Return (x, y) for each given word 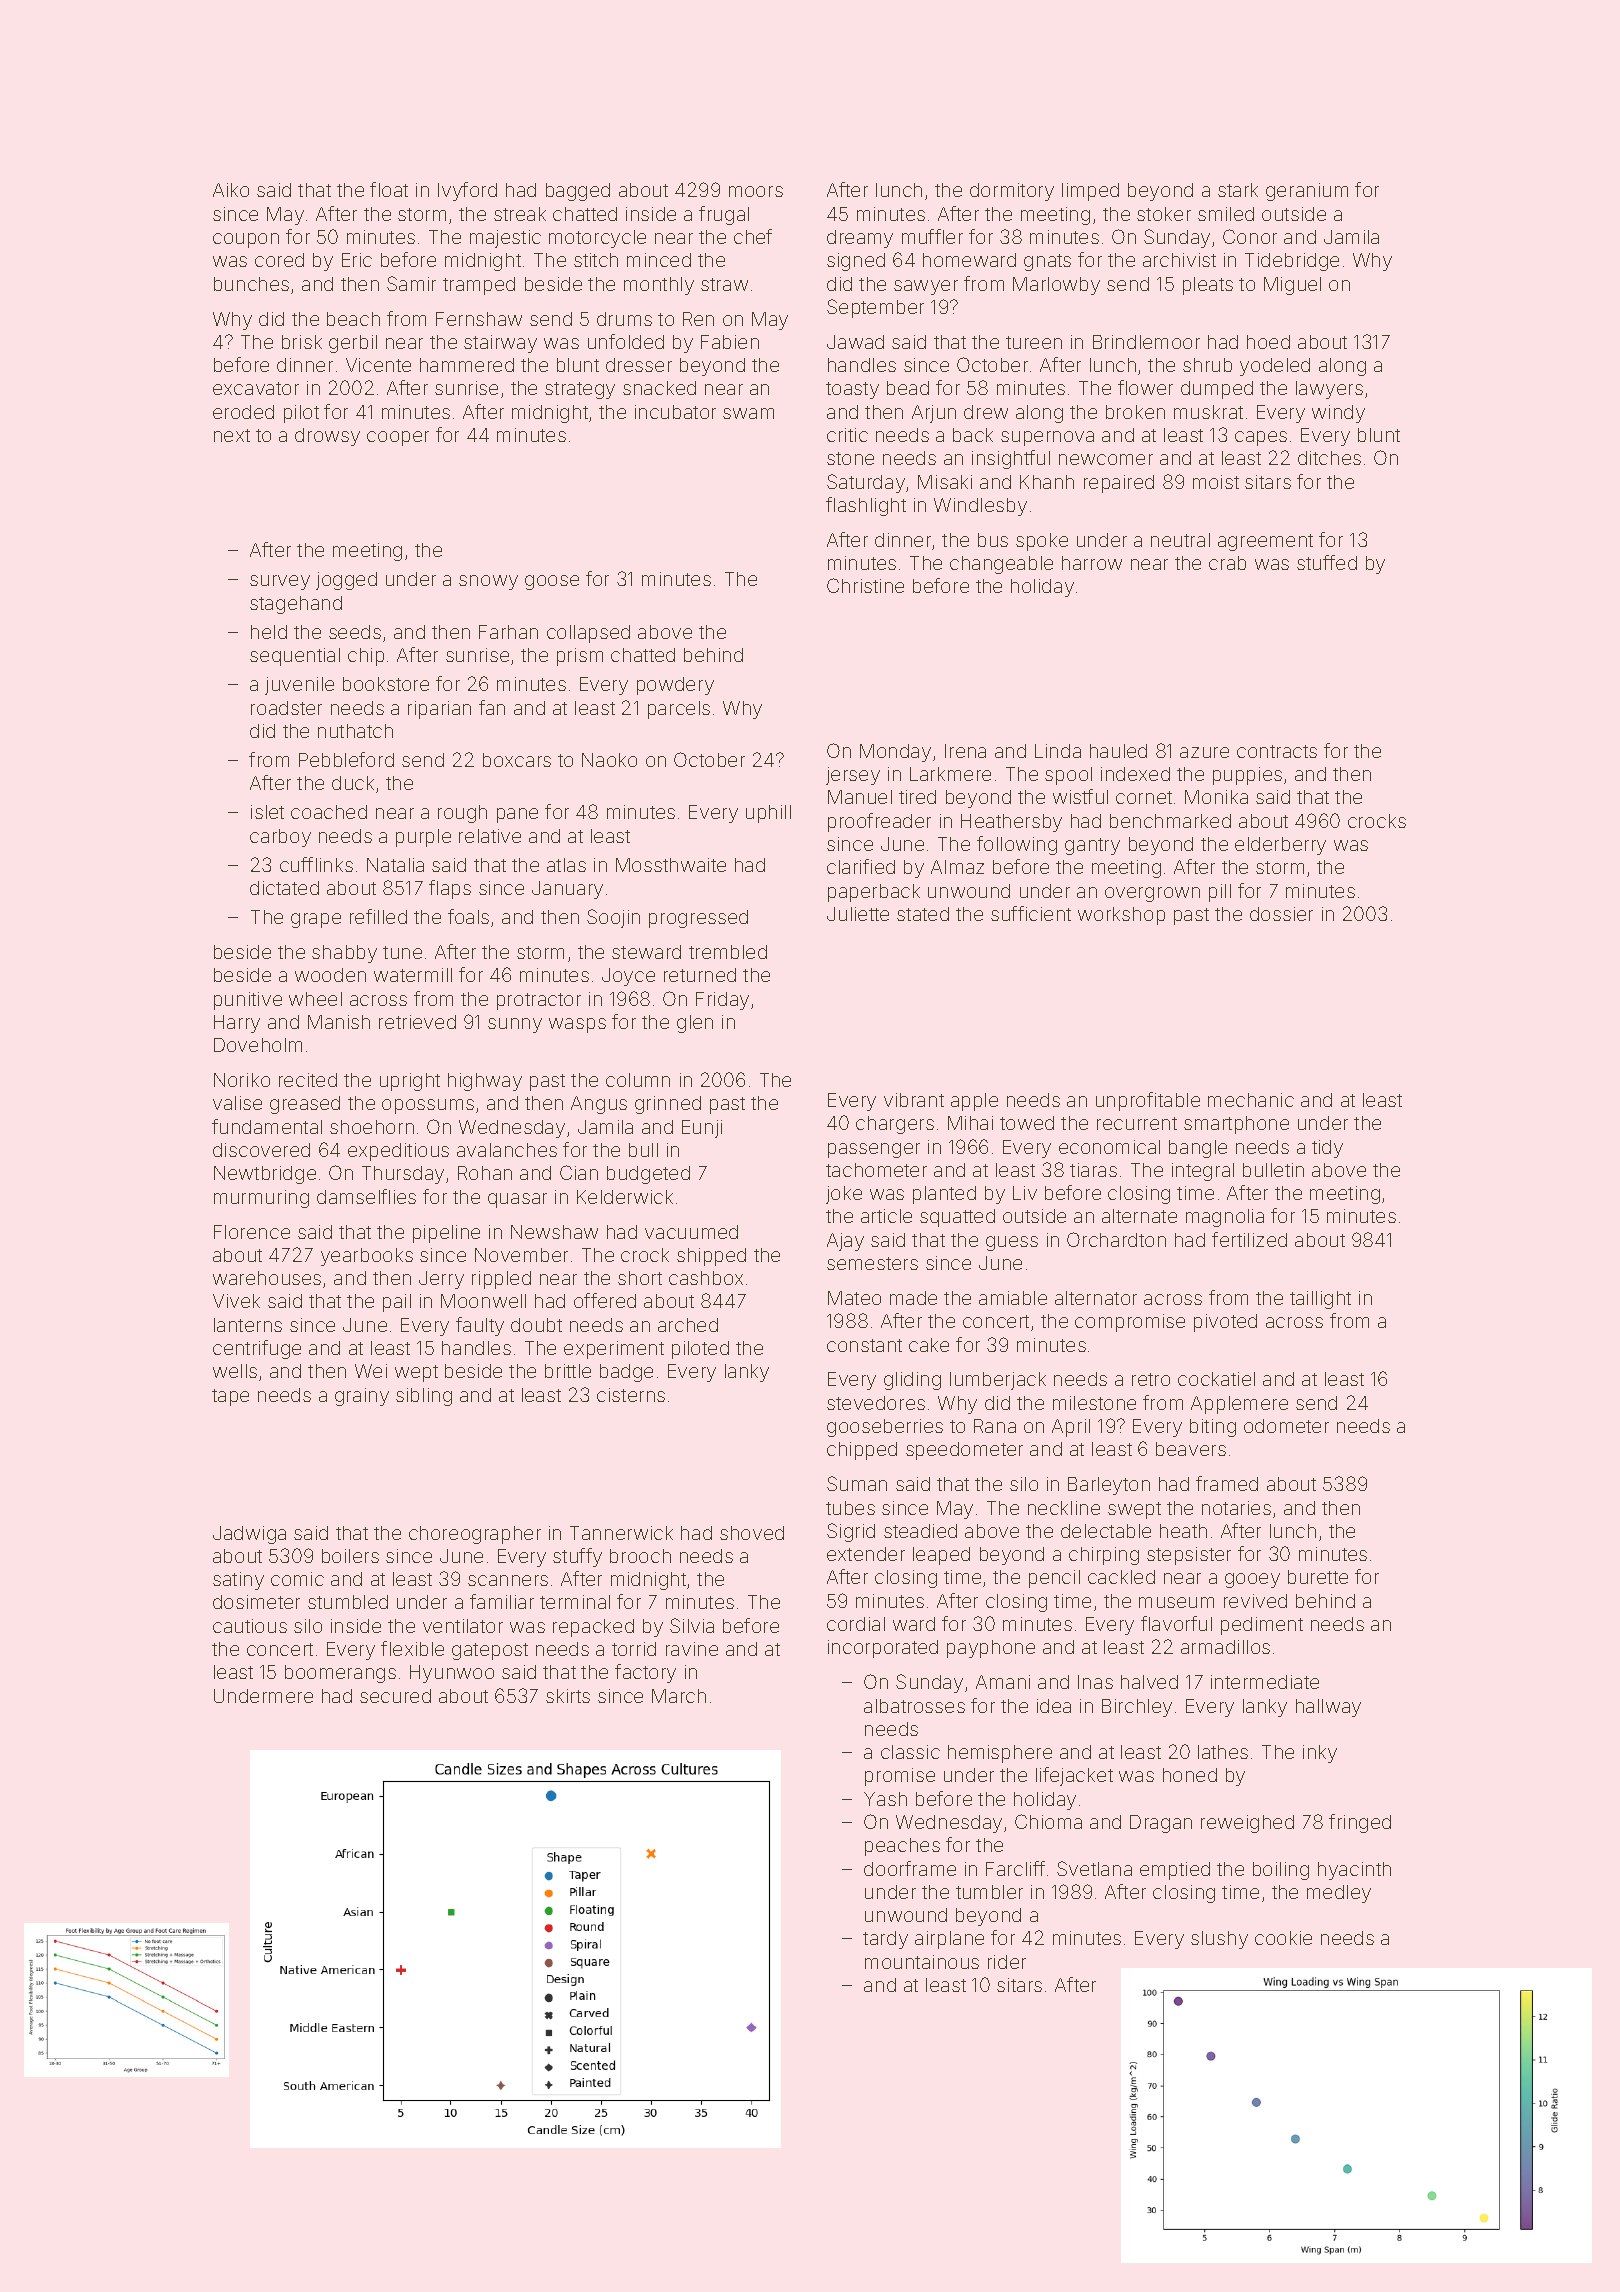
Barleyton (1109, 1486)
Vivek (236, 1301)
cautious (250, 1626)
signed (856, 262)
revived (1255, 1601)
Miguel (1292, 286)
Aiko (231, 190)
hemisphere (1000, 1754)
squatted (957, 1218)
